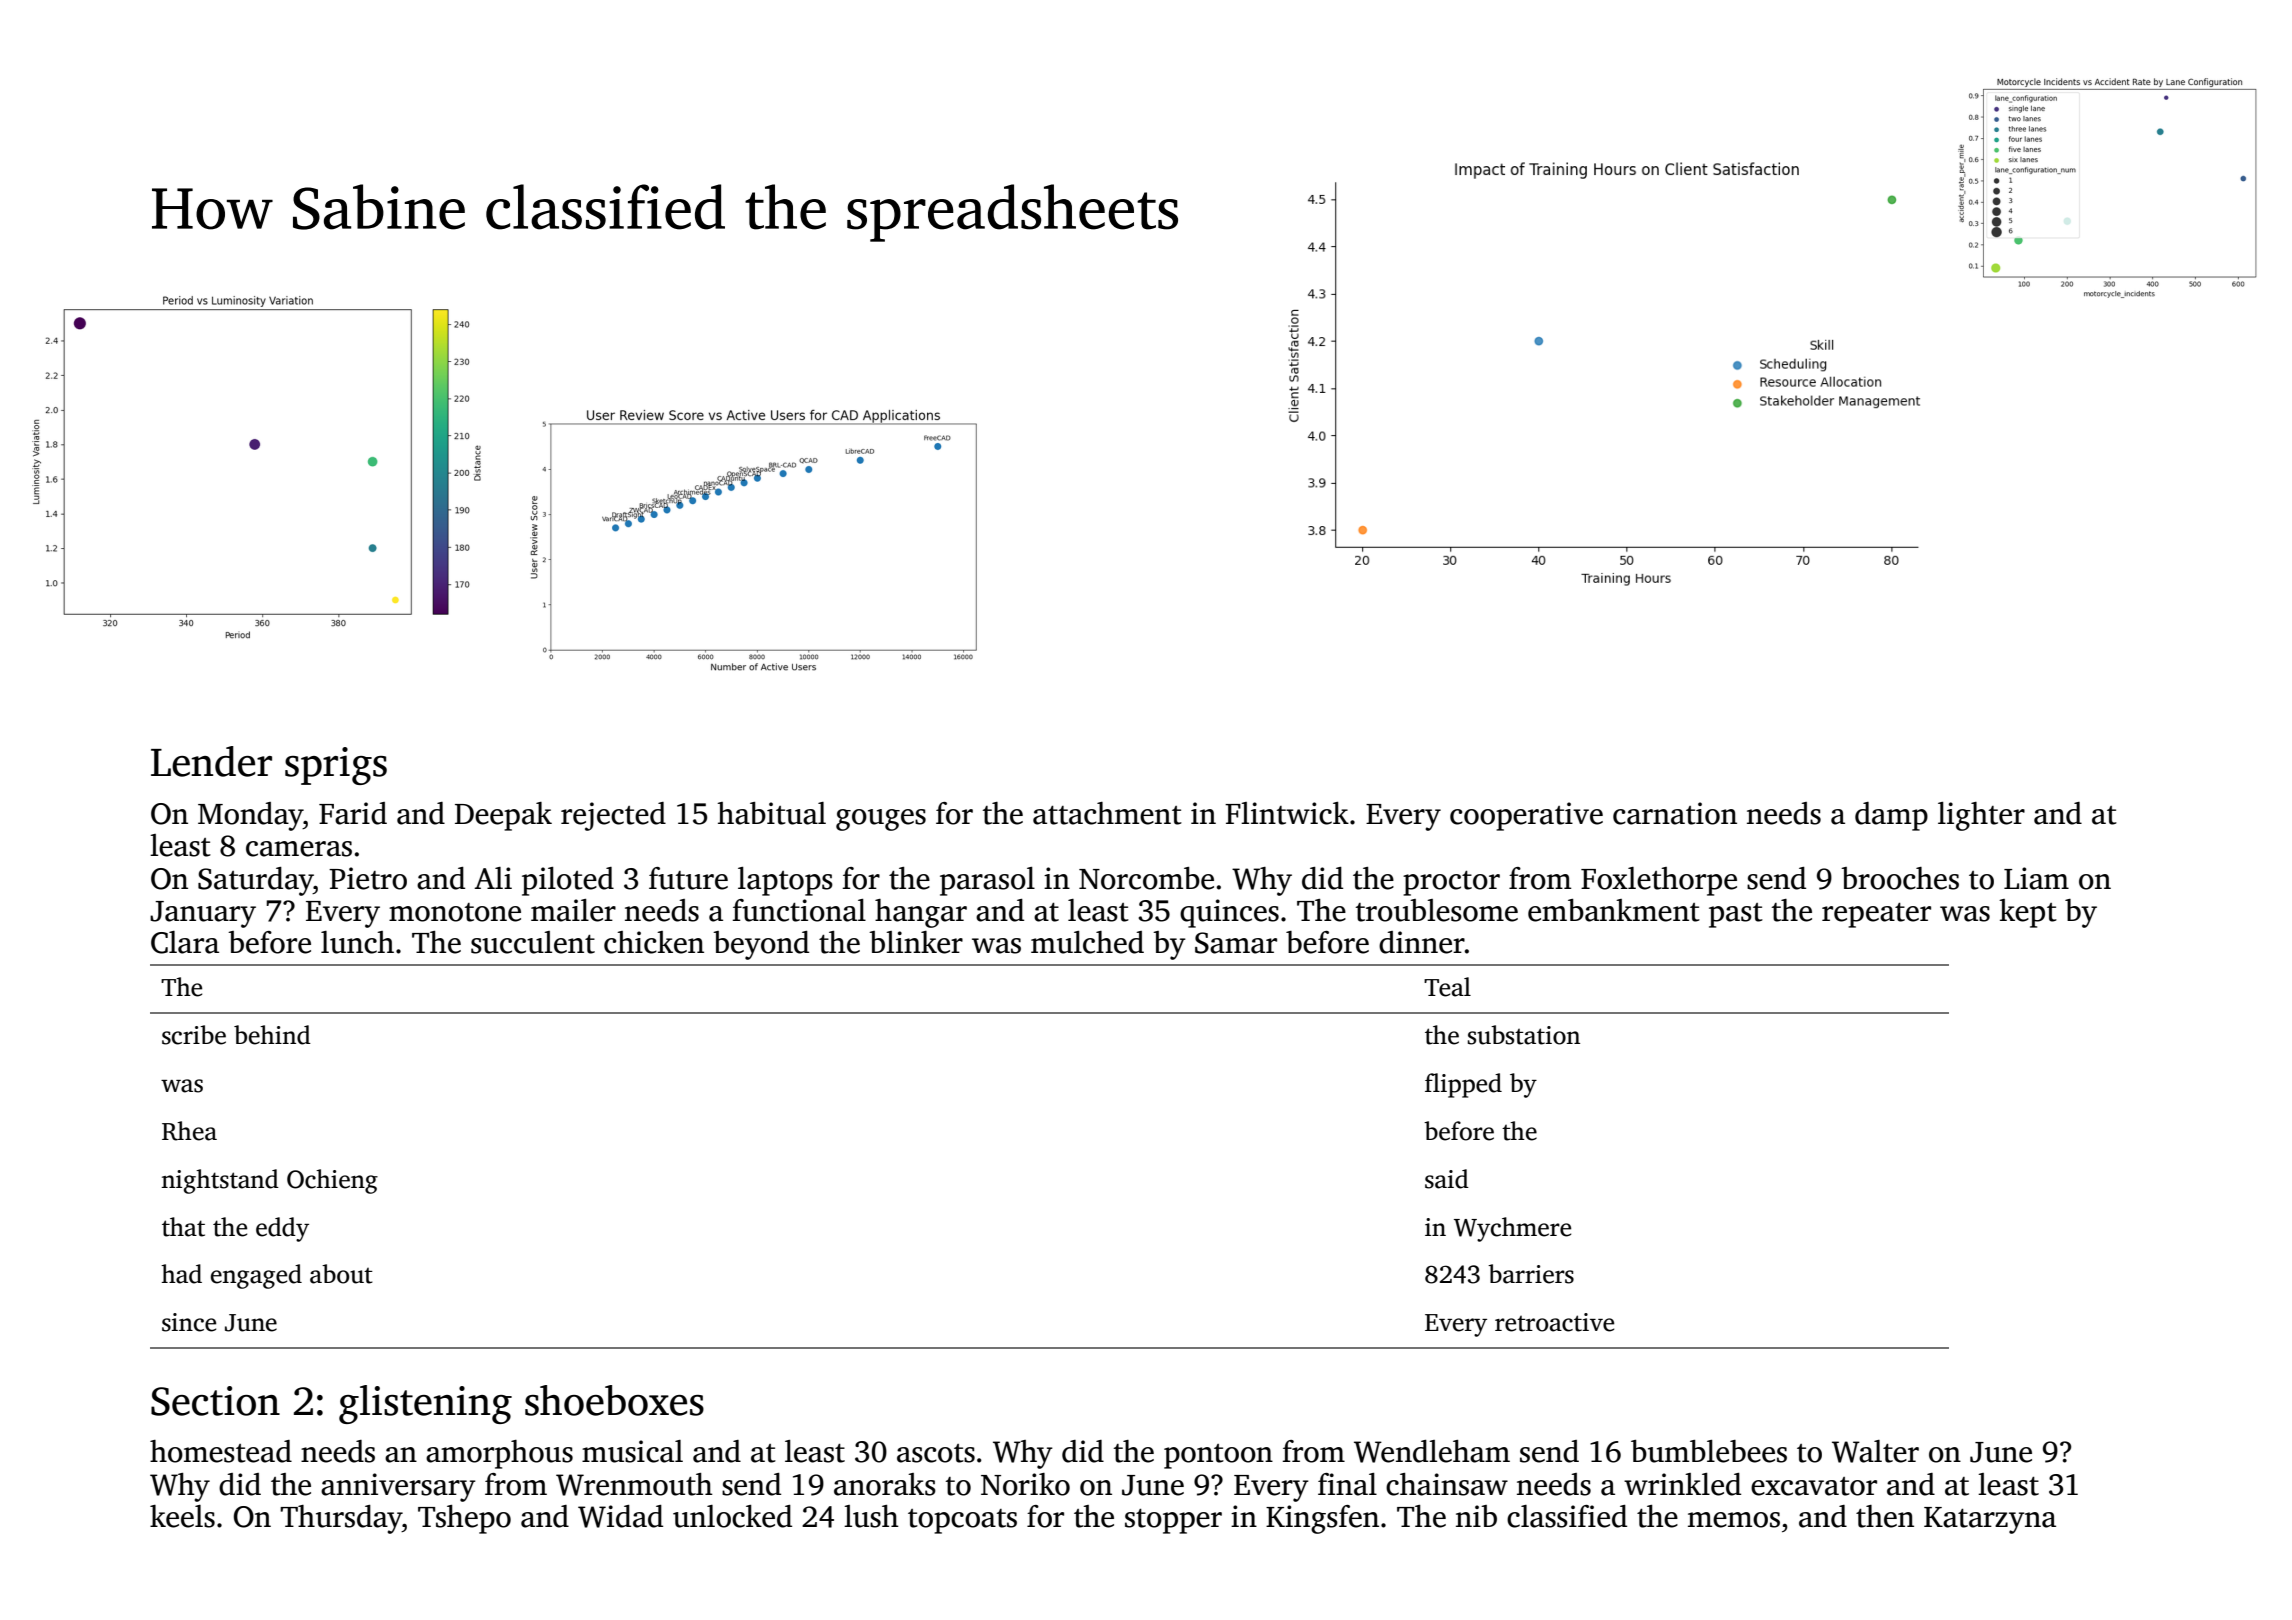 The width and height of the screenshot is (2292, 1620). Describe the element at coordinates (916, 942) in the screenshot. I see `blinker` at that location.
